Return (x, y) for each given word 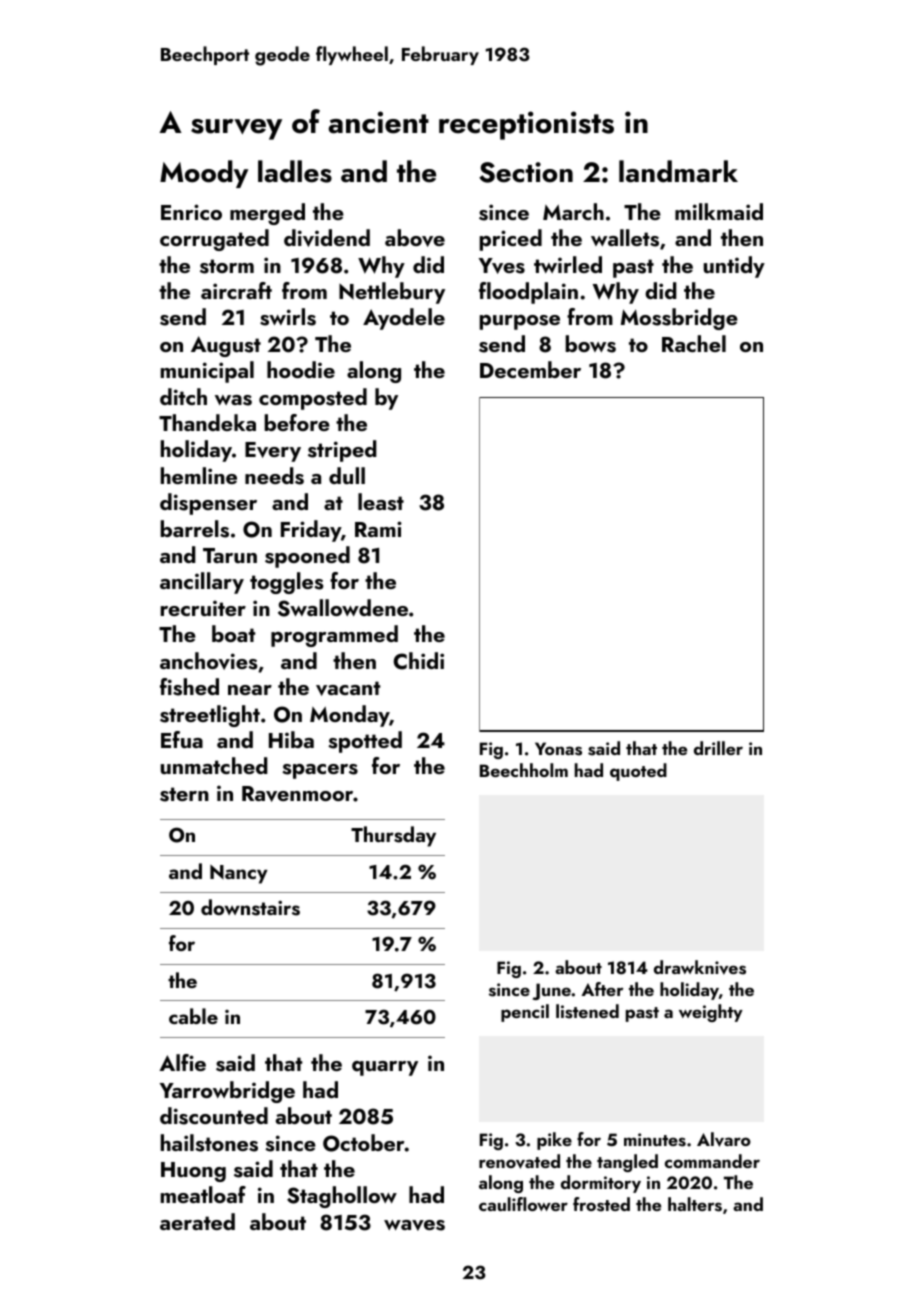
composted (313, 399)
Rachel (694, 343)
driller (718, 748)
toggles (287, 583)
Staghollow (342, 1197)
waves (414, 1225)
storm (227, 266)
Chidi (418, 661)
